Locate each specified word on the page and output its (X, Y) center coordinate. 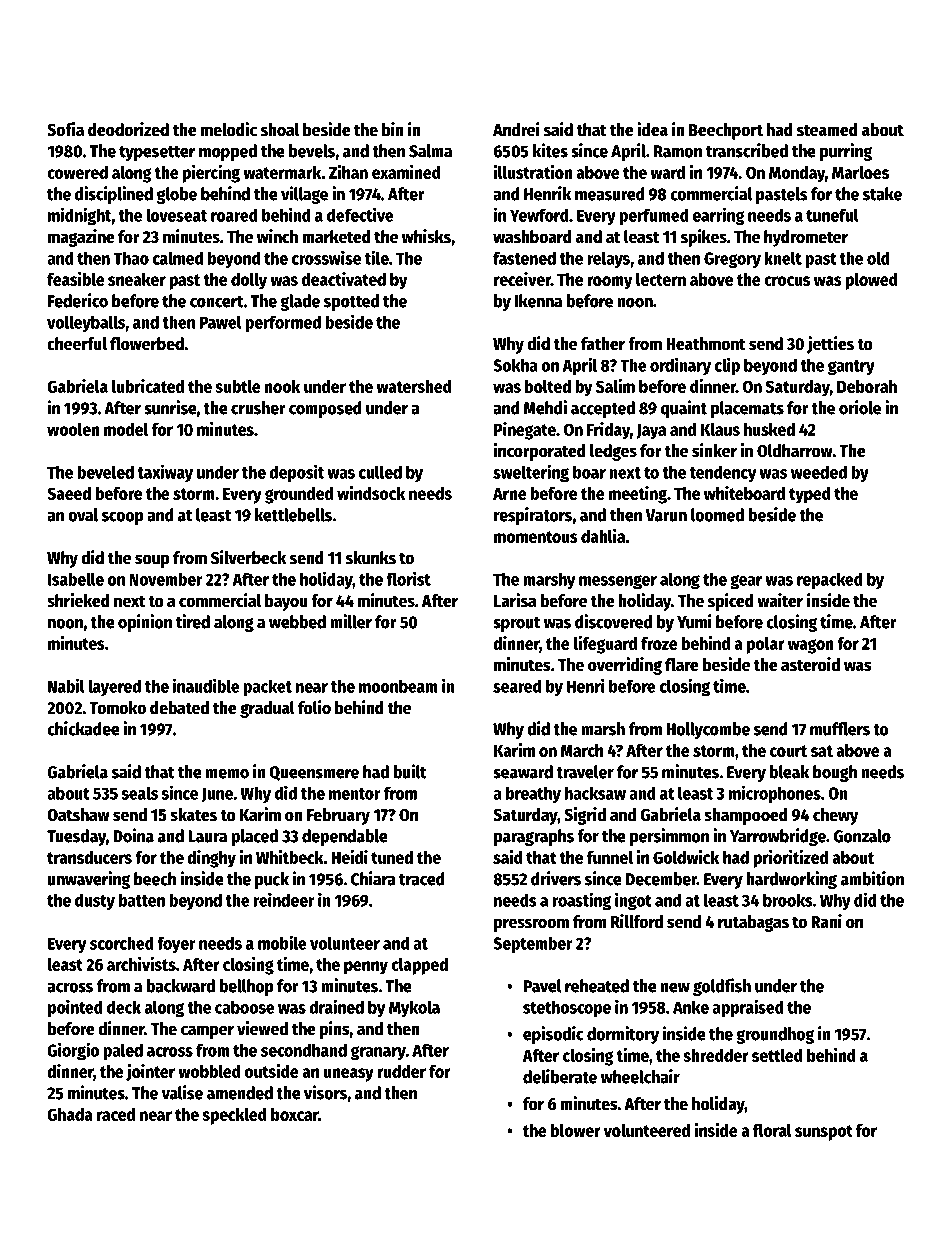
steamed (827, 130)
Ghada (70, 1114)
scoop (123, 518)
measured (610, 194)
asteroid (810, 664)
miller (351, 621)
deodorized (128, 129)
